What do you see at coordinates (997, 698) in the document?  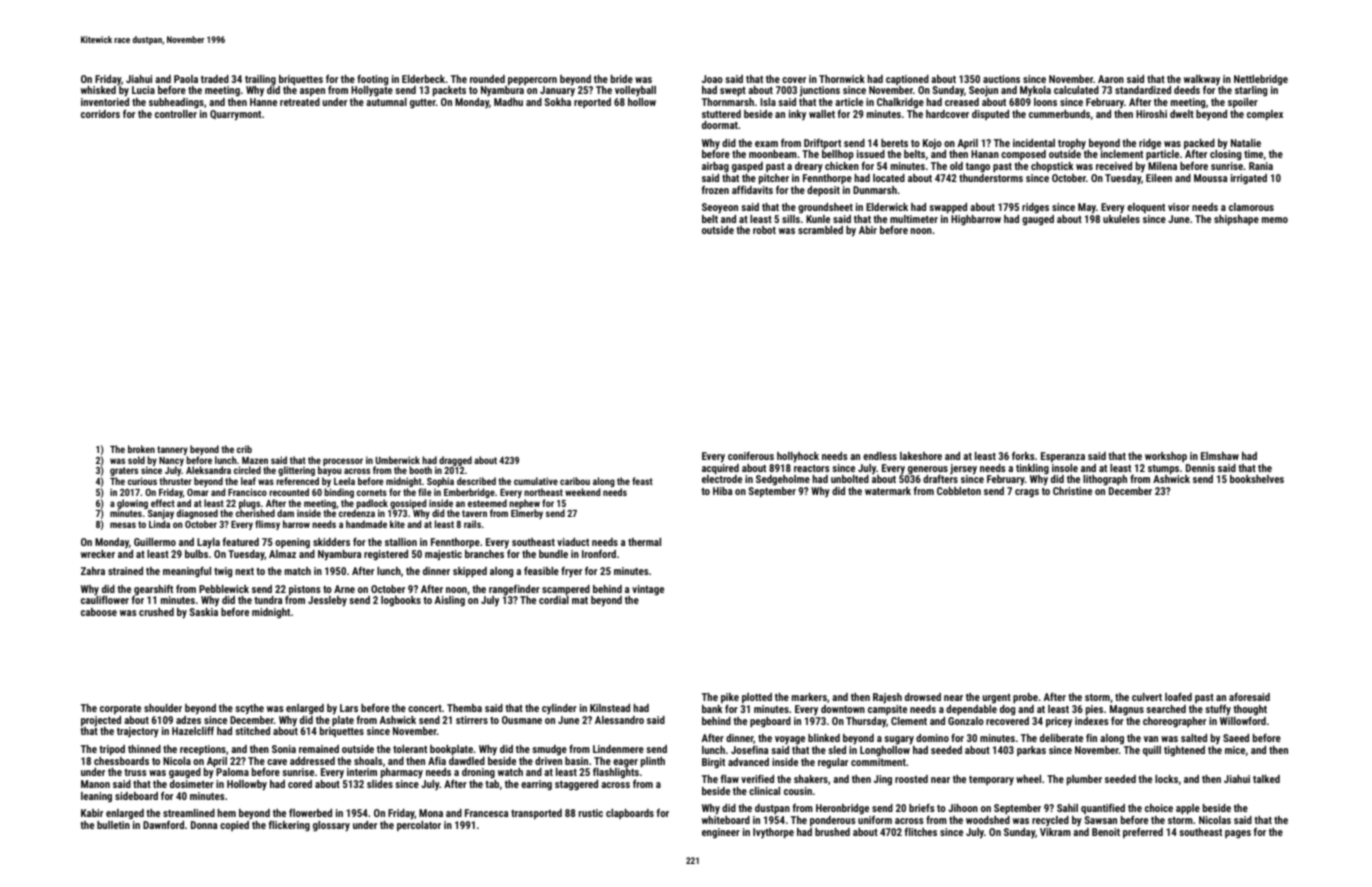 I see `urgent` at bounding box center [997, 698].
